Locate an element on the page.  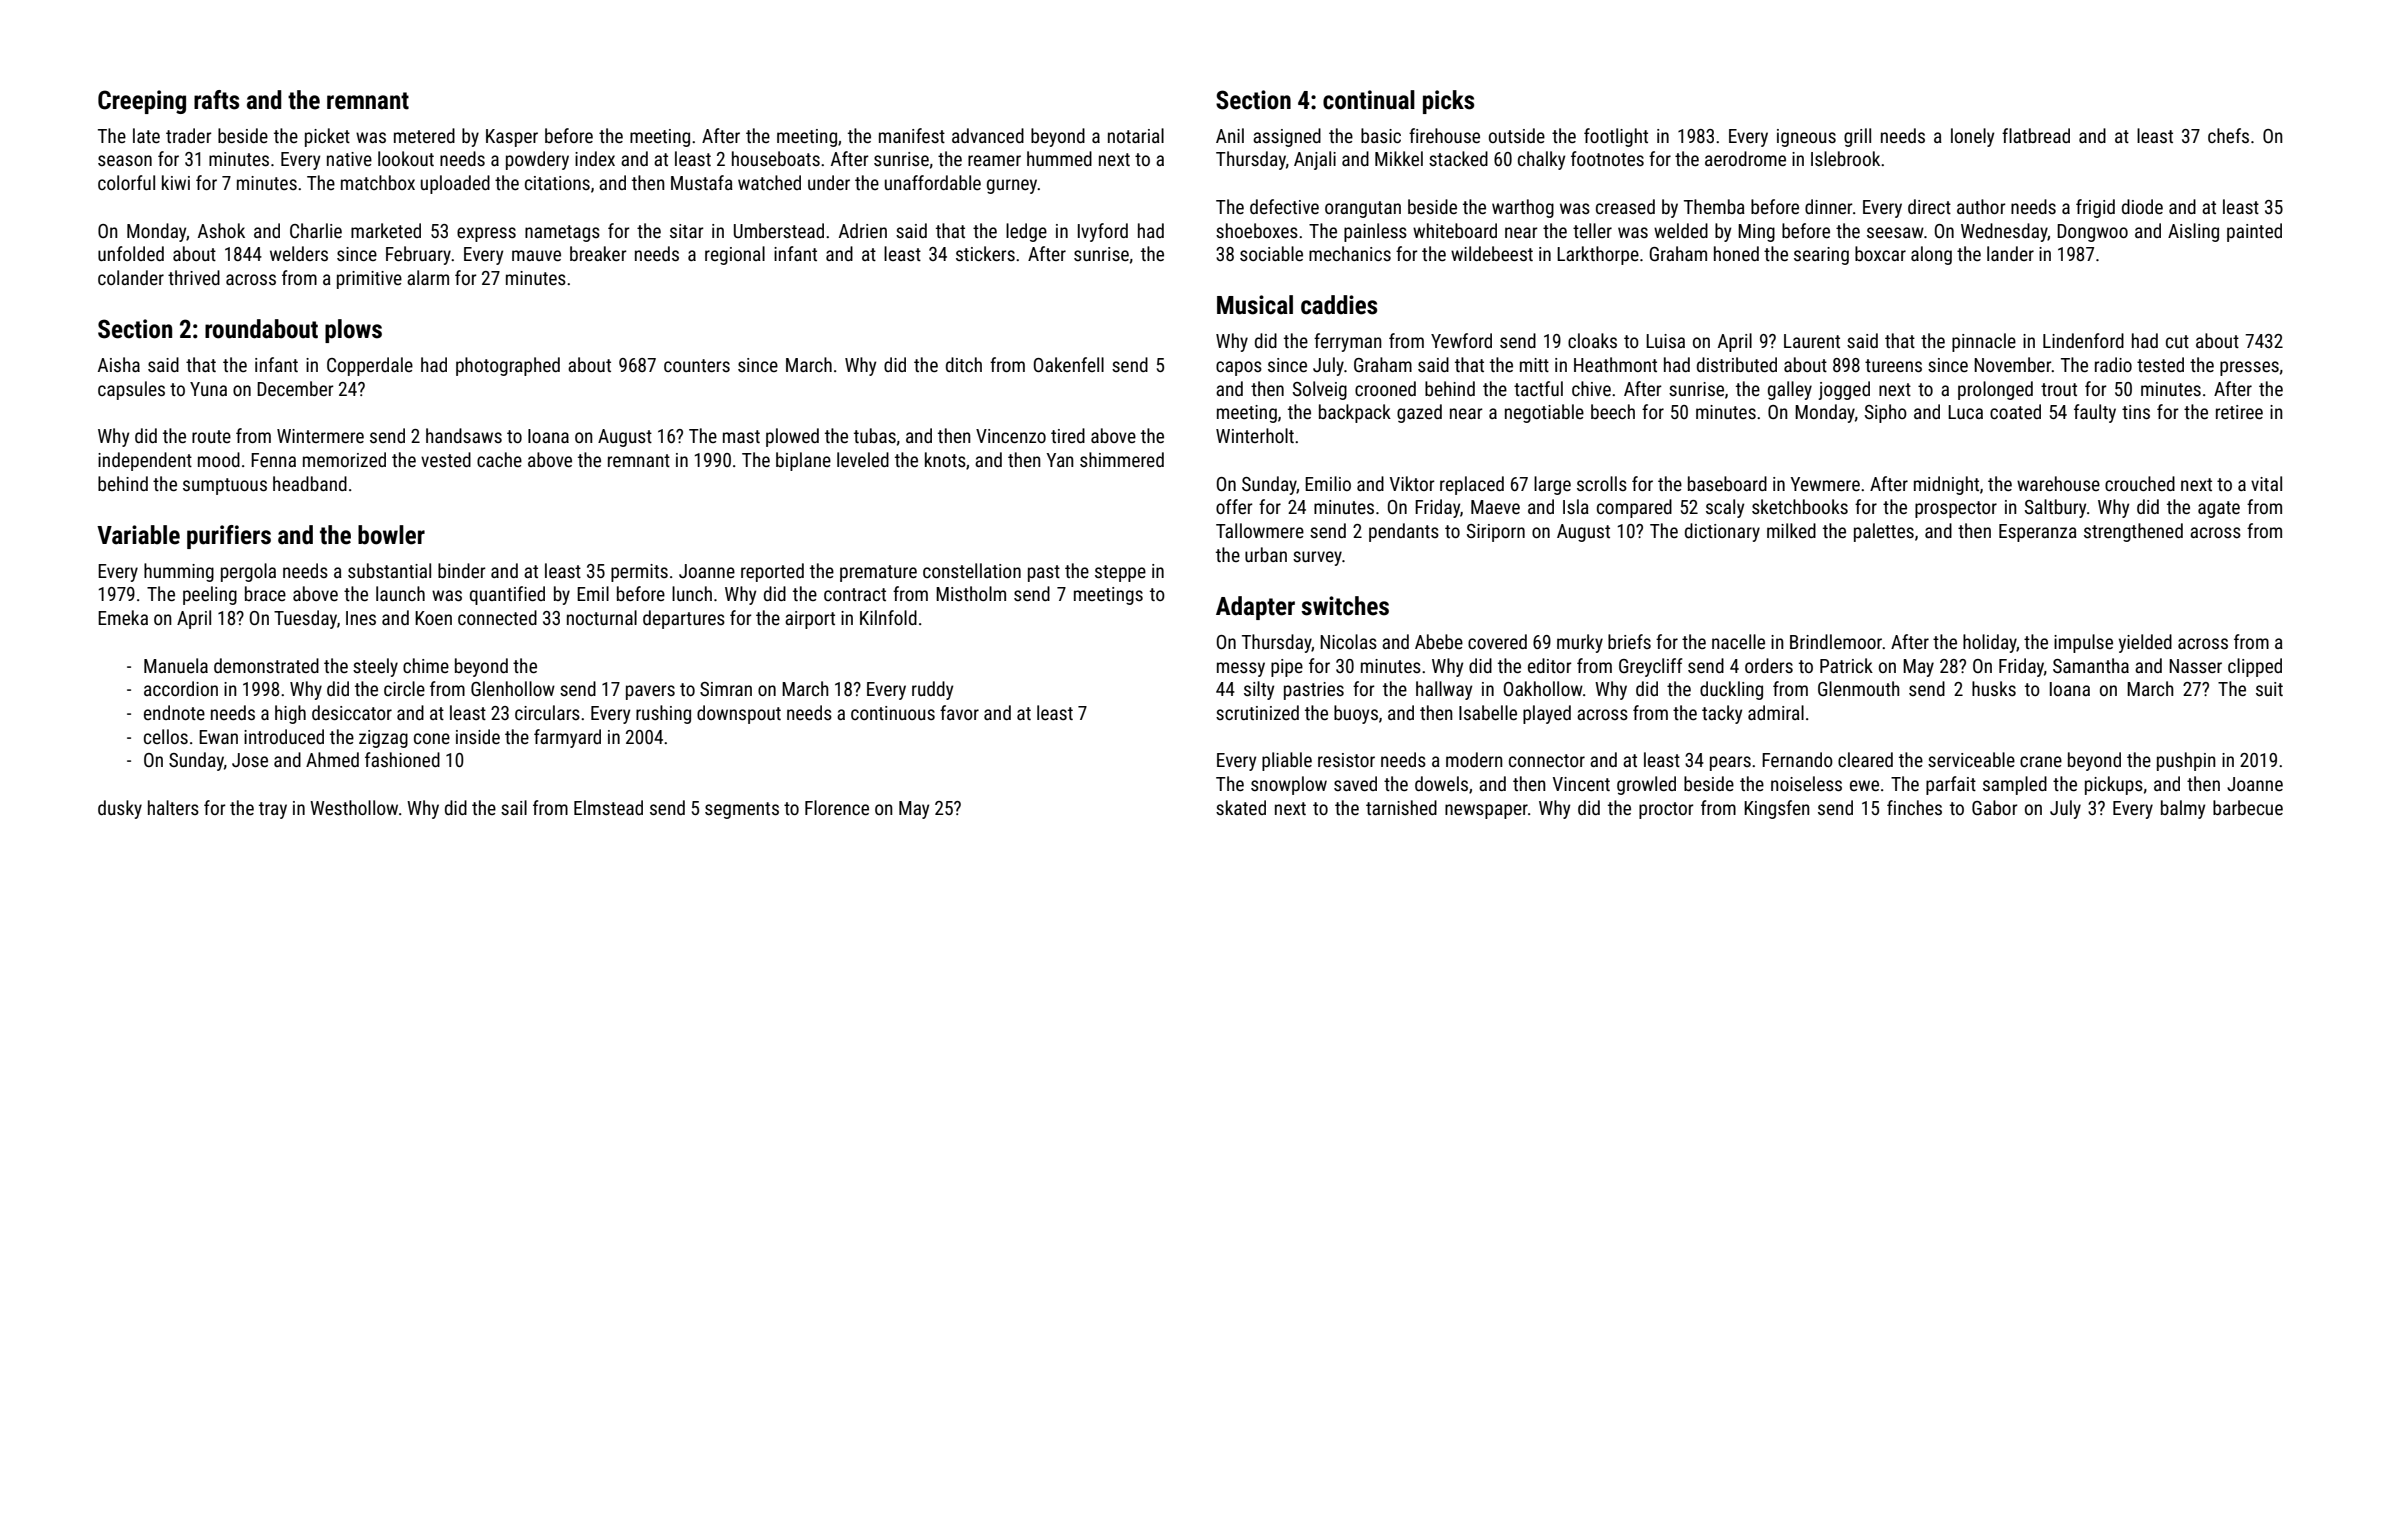
firehouse is located at coordinates (1444, 135).
